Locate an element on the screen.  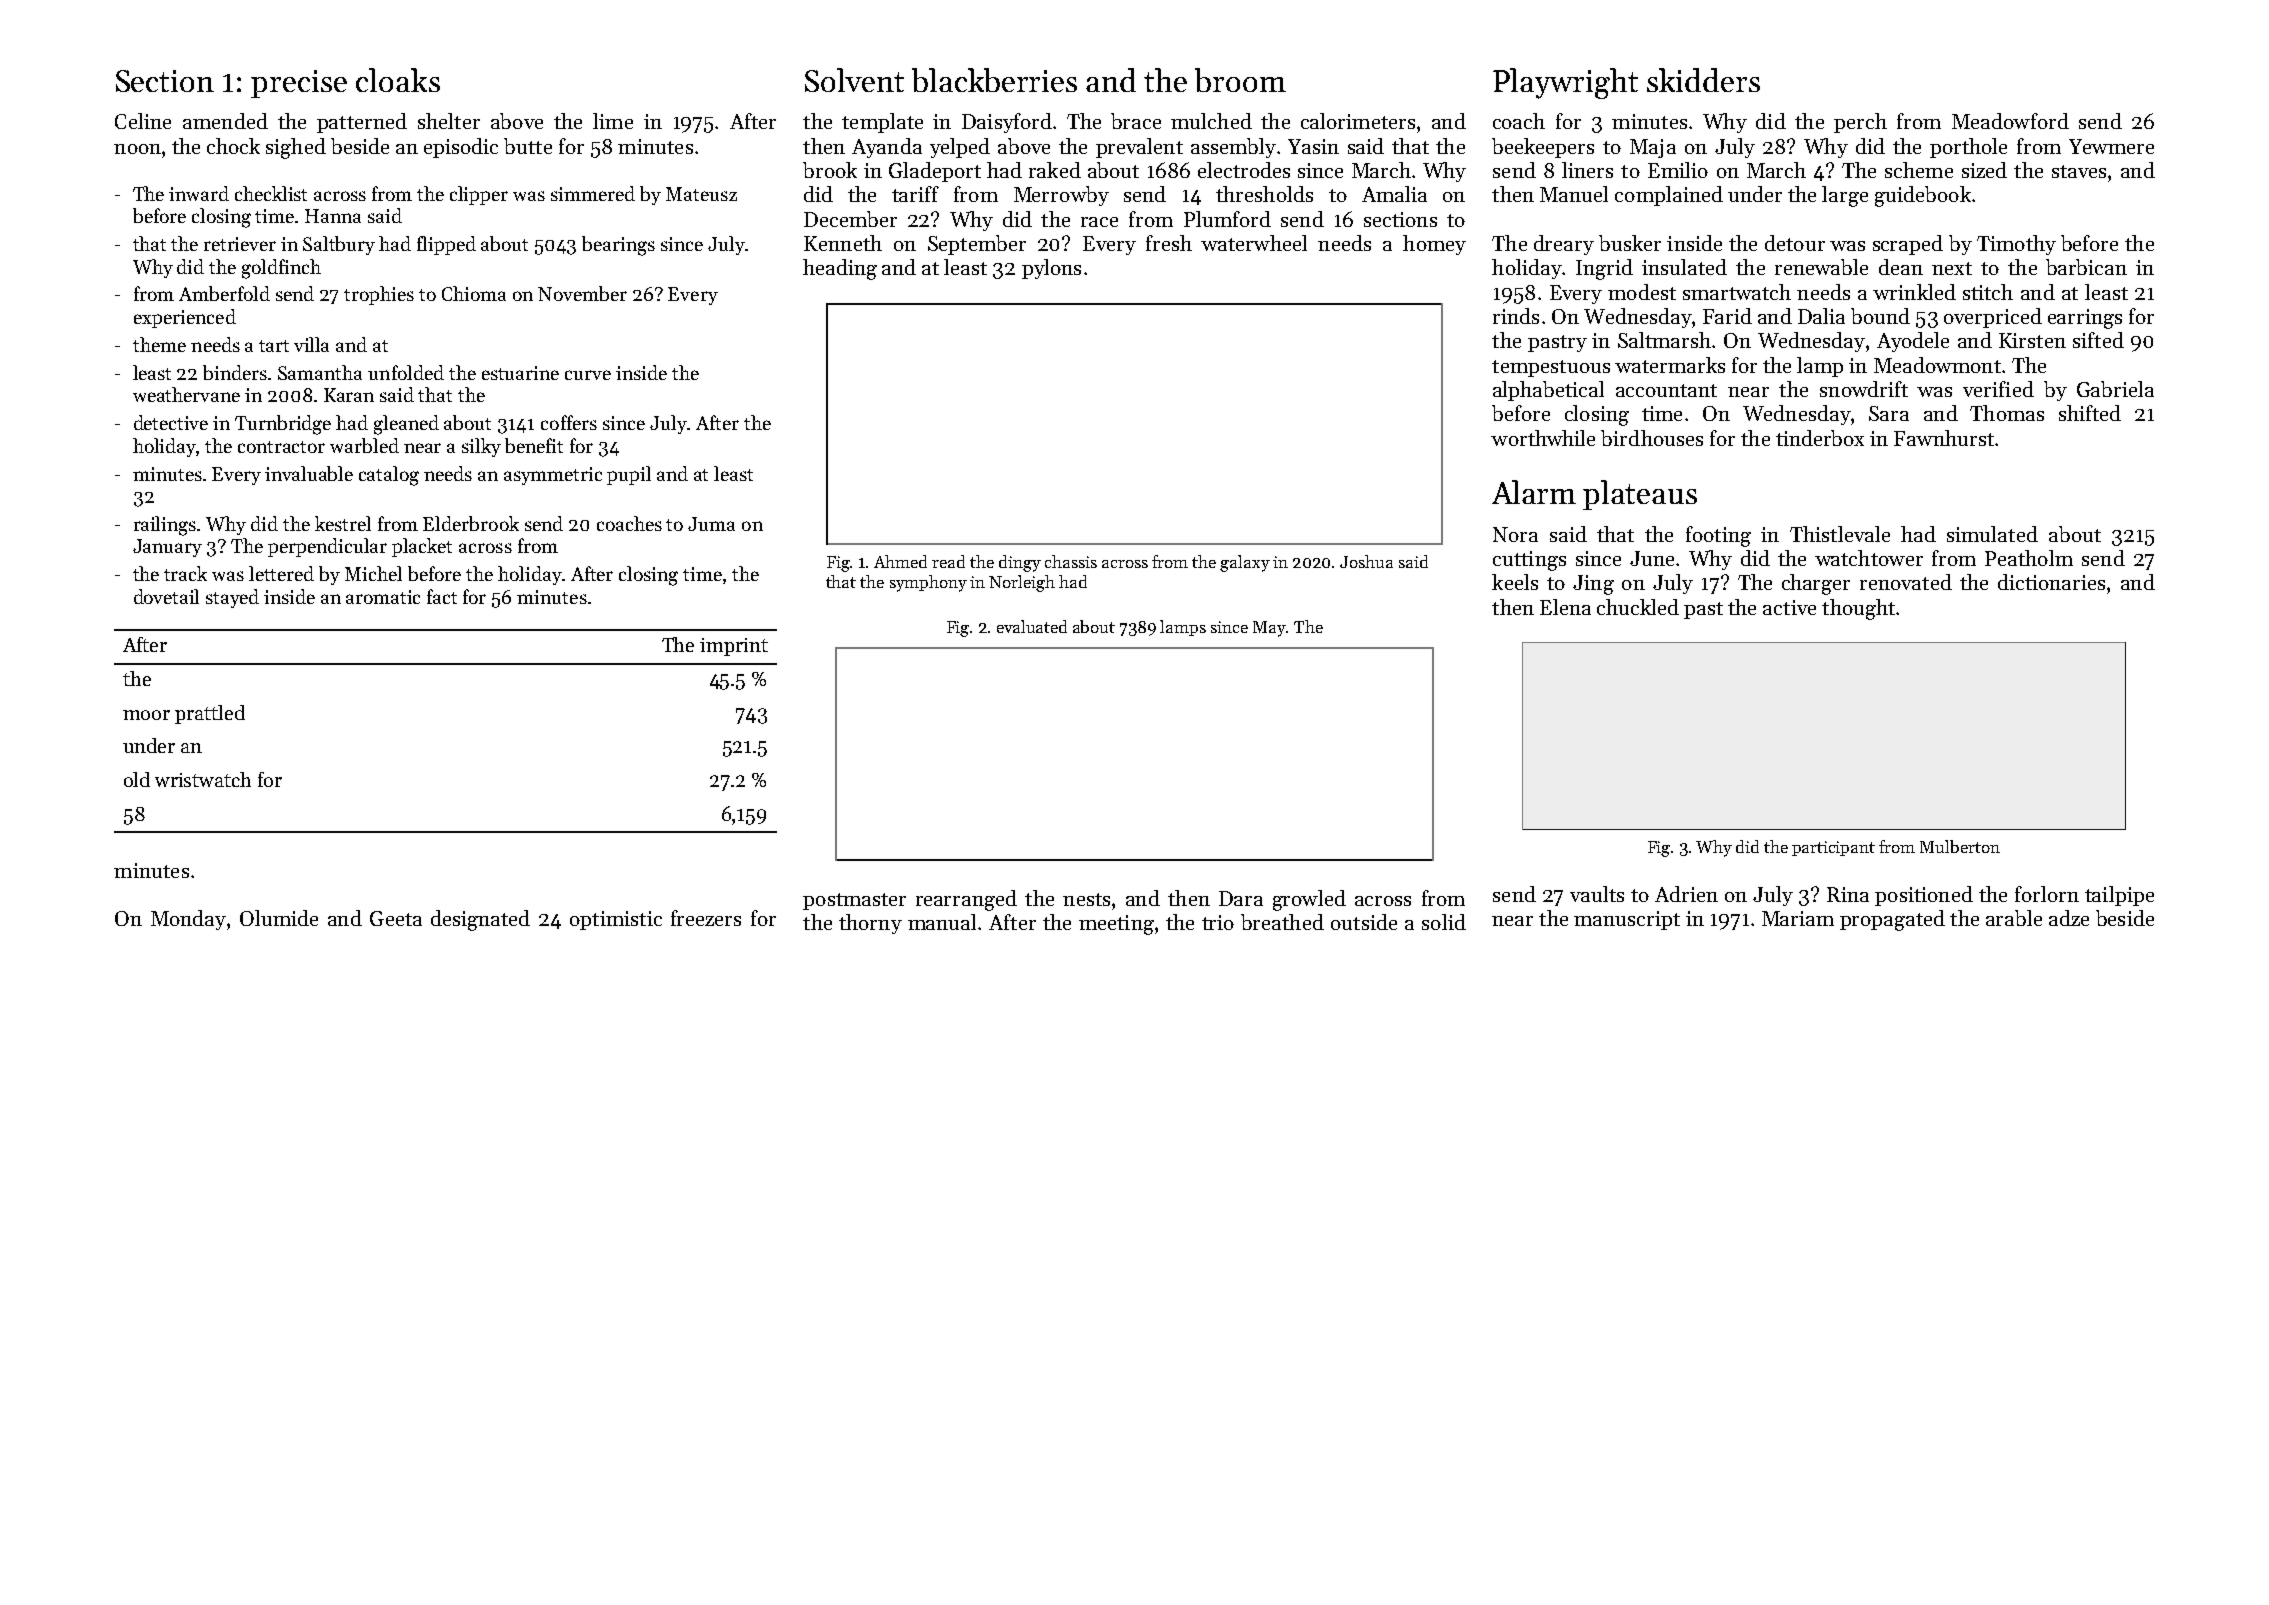
Norleigh is located at coordinates (1022, 583).
